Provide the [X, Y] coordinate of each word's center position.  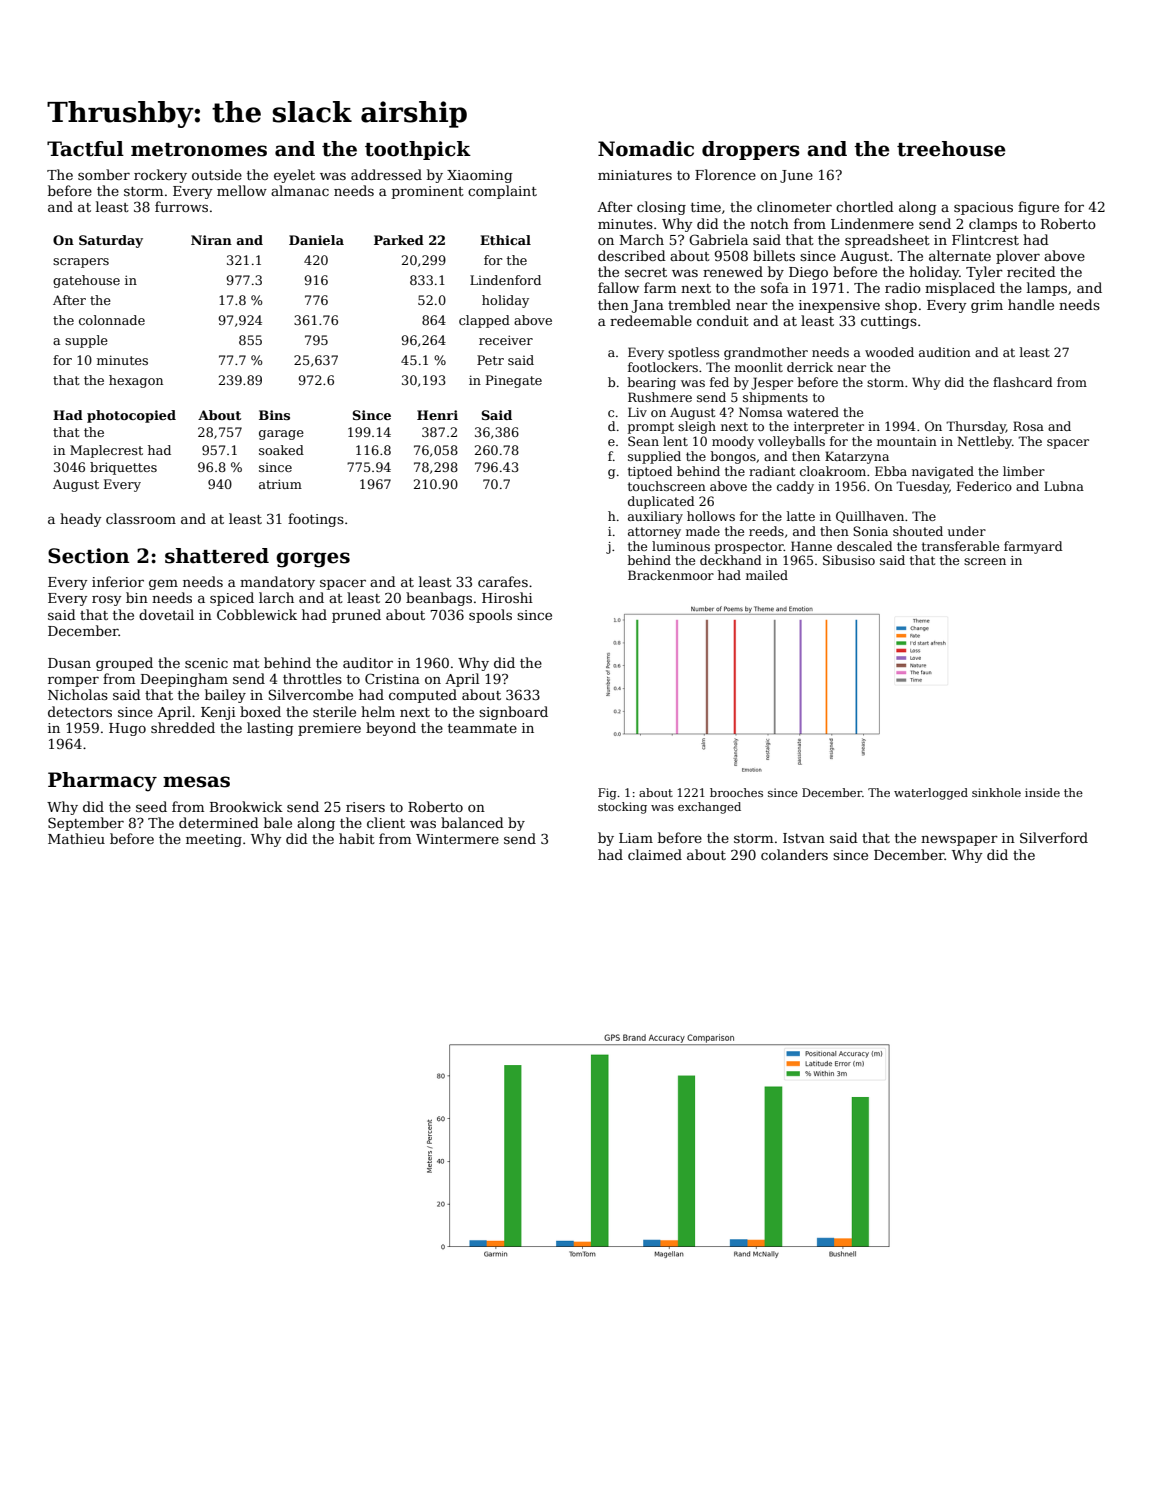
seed [151, 806]
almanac [300, 190]
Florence [725, 174]
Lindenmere [872, 223]
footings [316, 520]
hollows [711, 516]
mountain [907, 441]
